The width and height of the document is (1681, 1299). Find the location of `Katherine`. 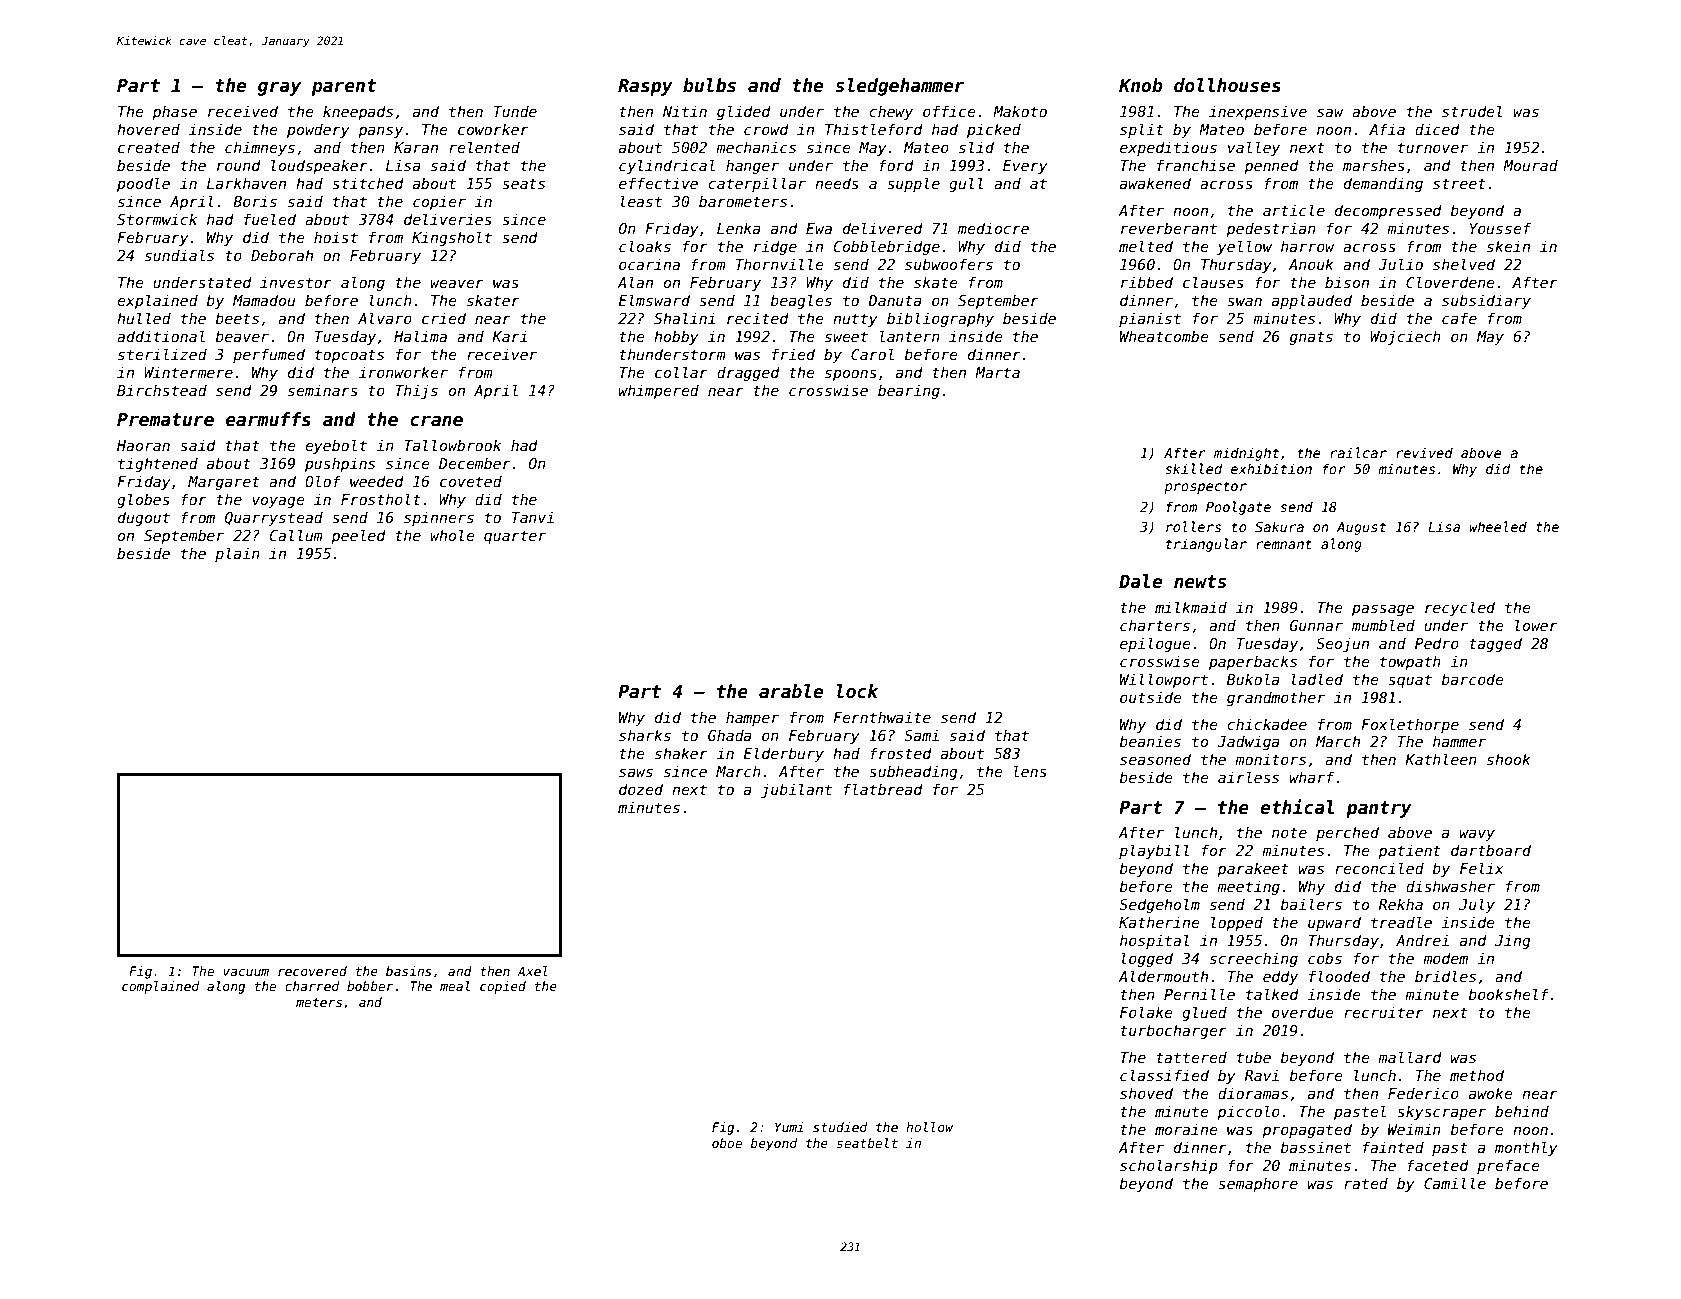

Katherine is located at coordinates (1159, 922).
